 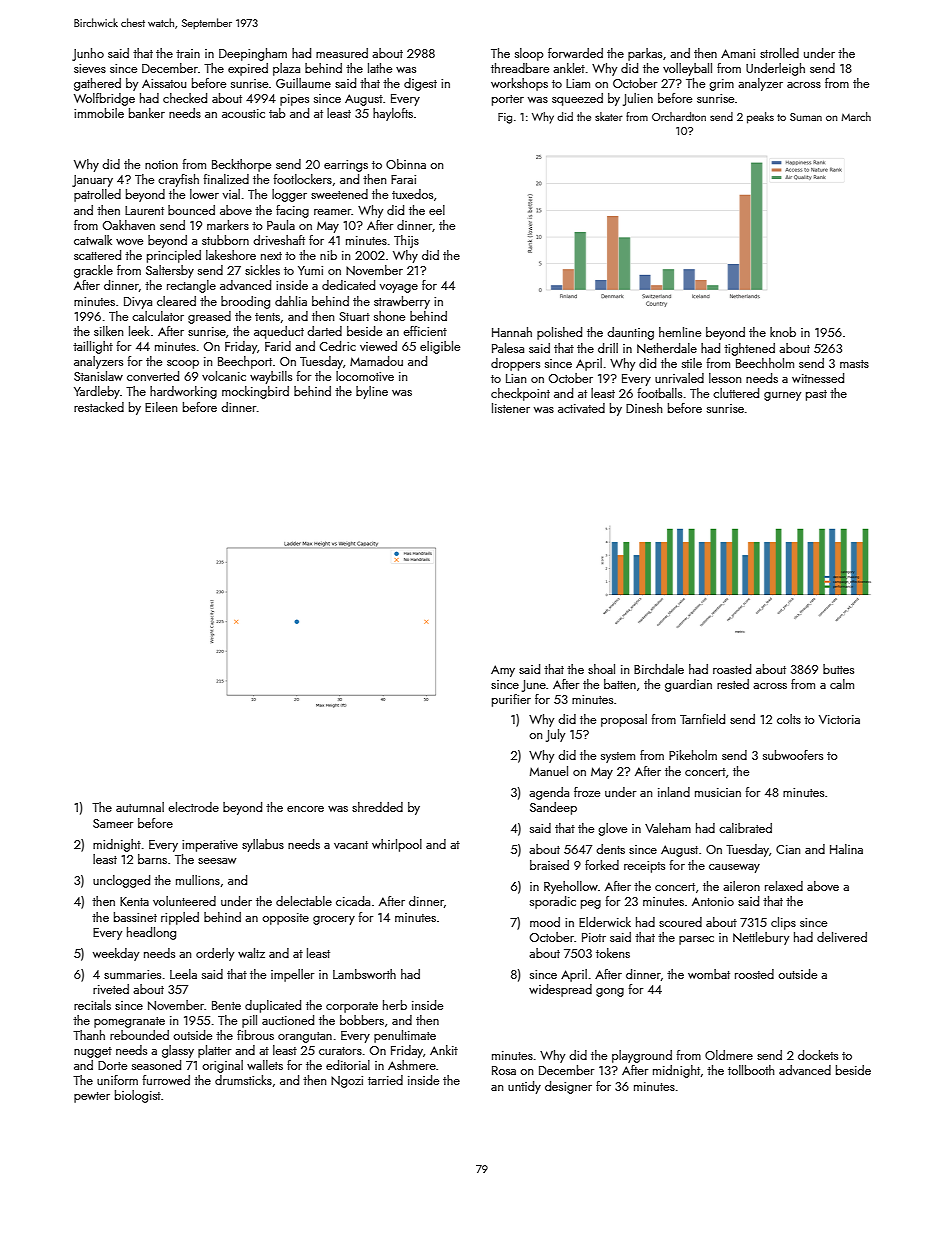 What do you see at coordinates (406, 241) in the document?
I see `Thijs` at bounding box center [406, 241].
